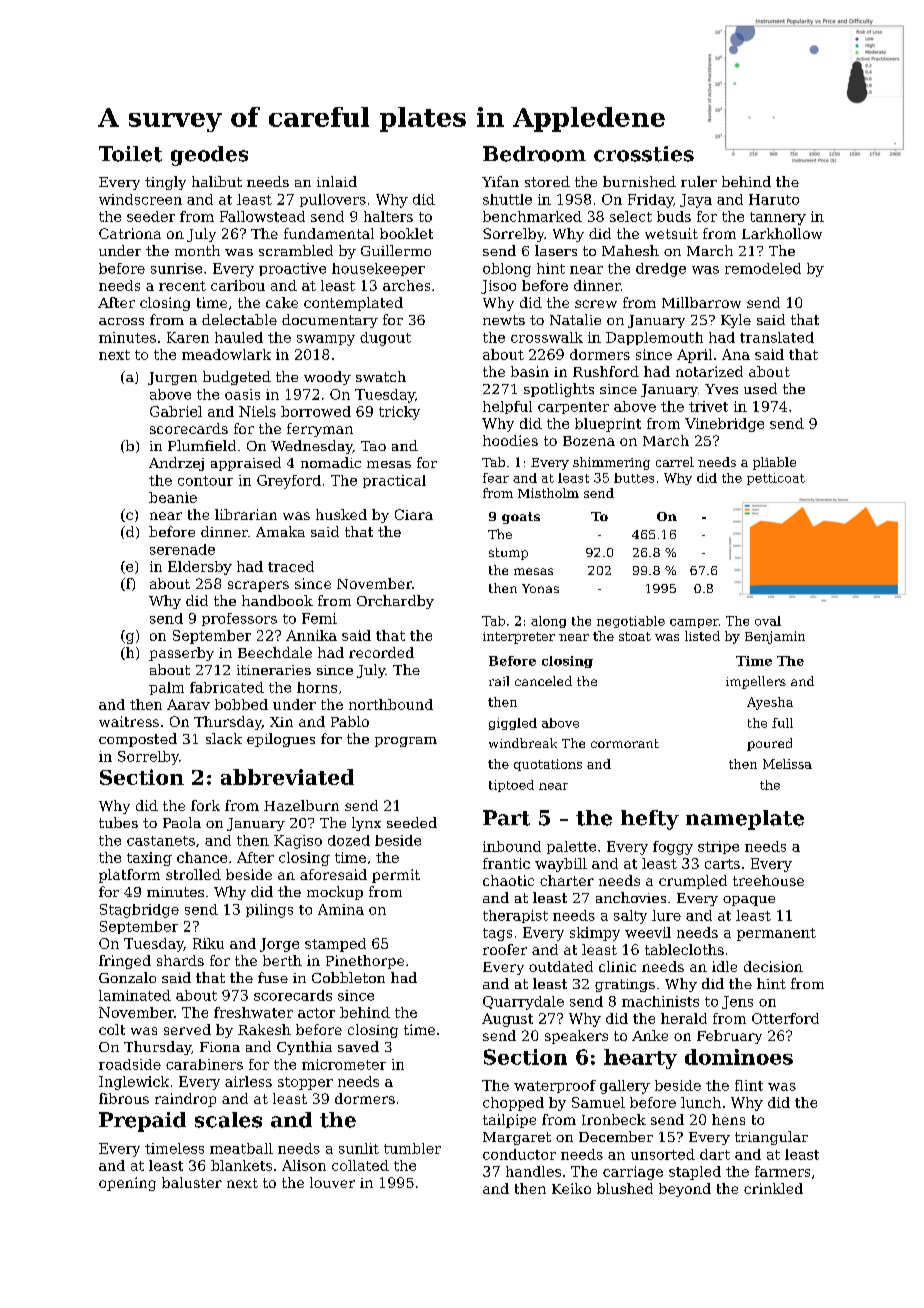 The image size is (924, 1308). What do you see at coordinates (776, 479) in the screenshot?
I see `petticoat` at bounding box center [776, 479].
